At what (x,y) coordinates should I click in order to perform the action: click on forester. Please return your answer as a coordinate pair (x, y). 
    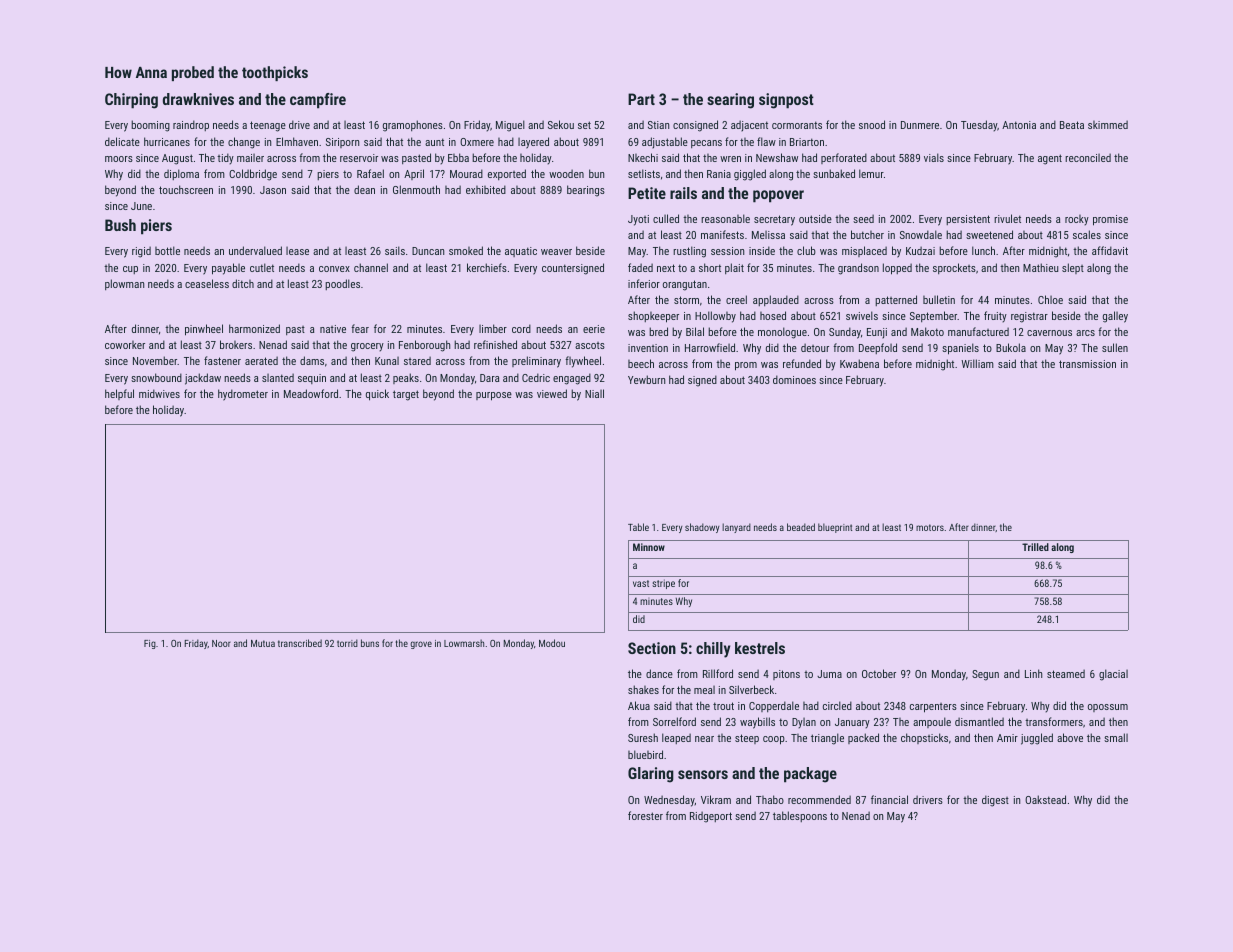
    Looking at the image, I should click on (645, 815).
